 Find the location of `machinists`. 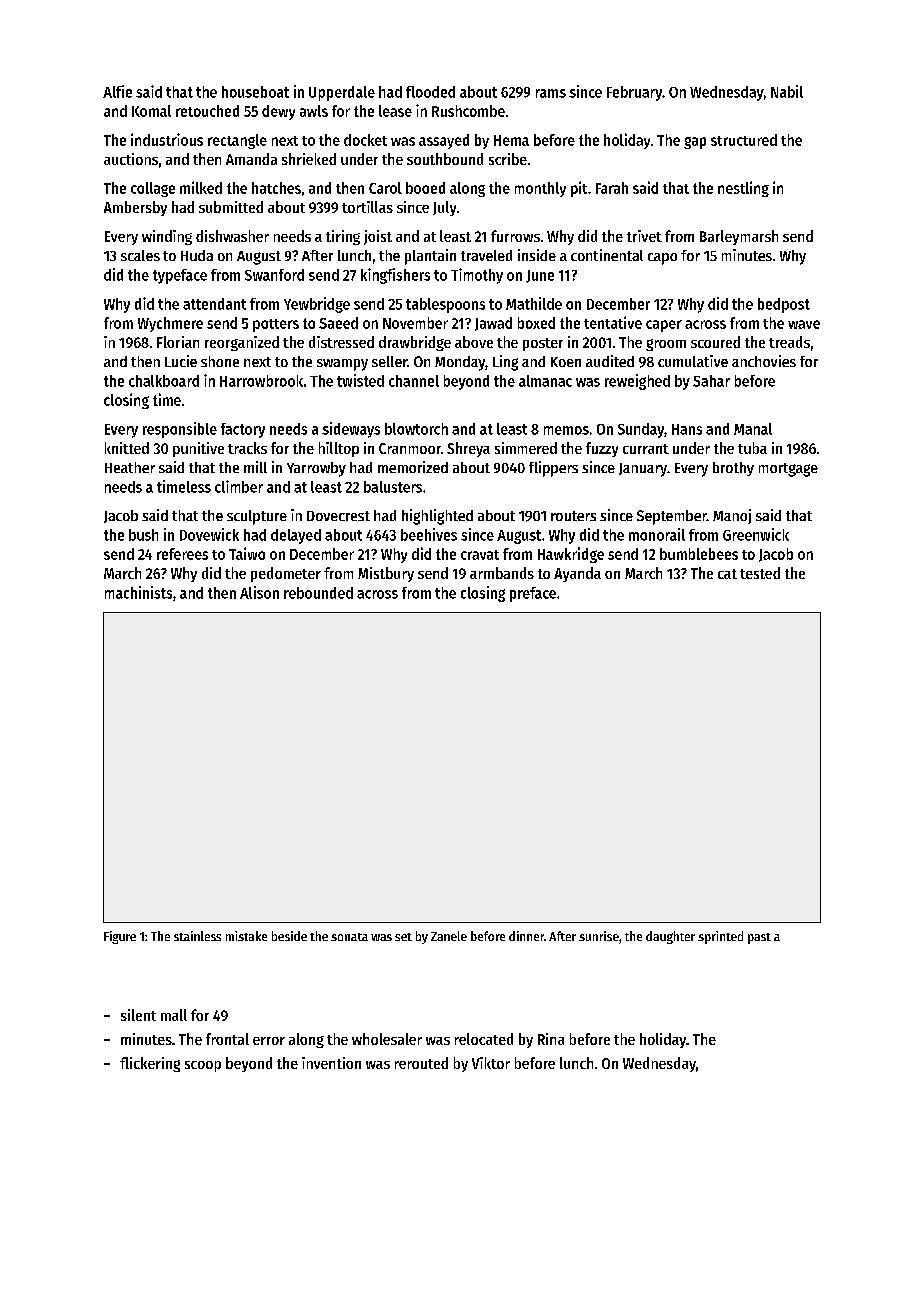

machinists is located at coordinates (138, 592).
